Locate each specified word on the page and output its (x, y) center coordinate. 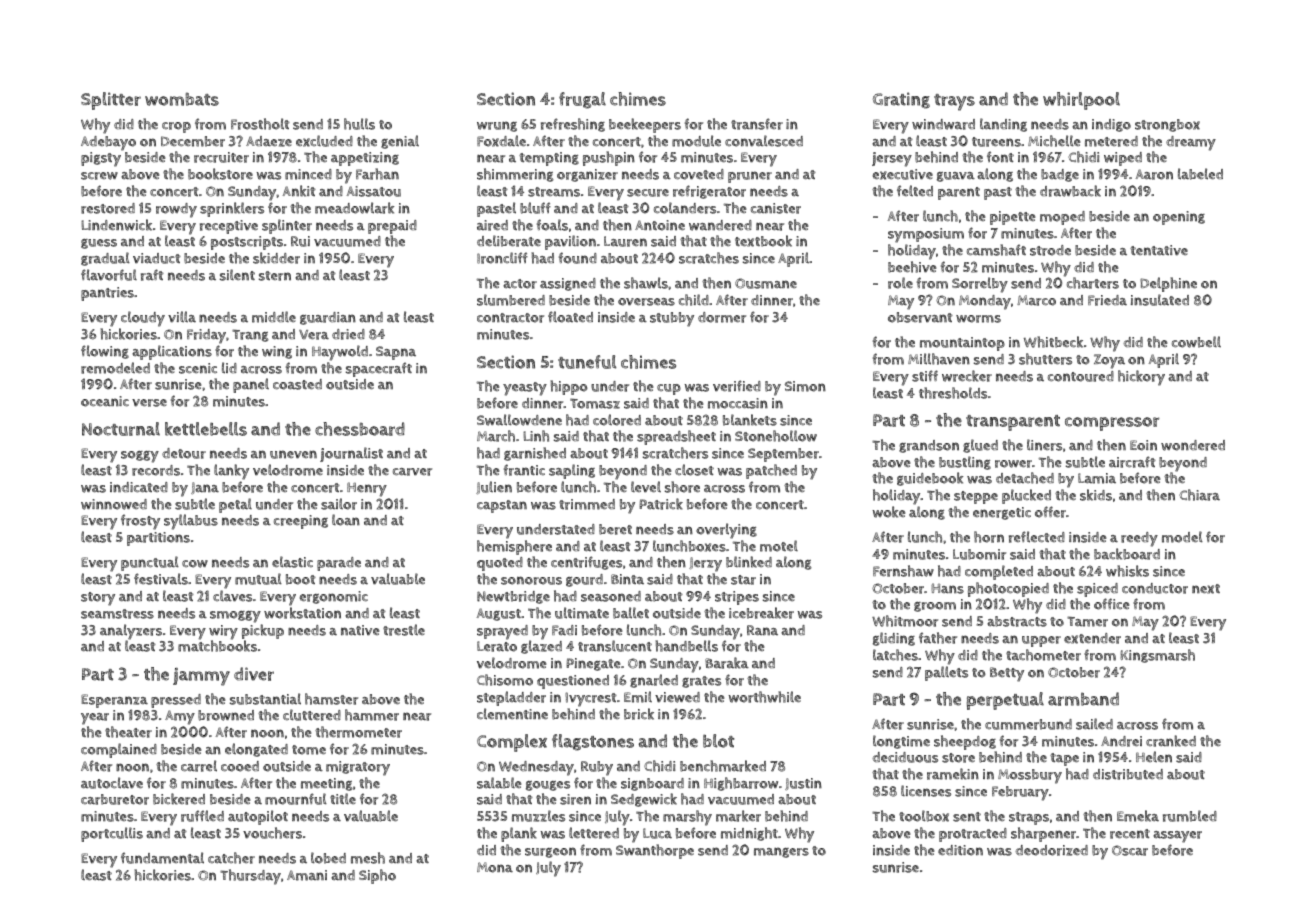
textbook (763, 241)
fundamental (162, 858)
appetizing (365, 159)
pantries (107, 294)
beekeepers (645, 125)
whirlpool (1081, 101)
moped (1062, 218)
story (98, 599)
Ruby (597, 768)
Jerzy (705, 564)
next (1206, 589)
